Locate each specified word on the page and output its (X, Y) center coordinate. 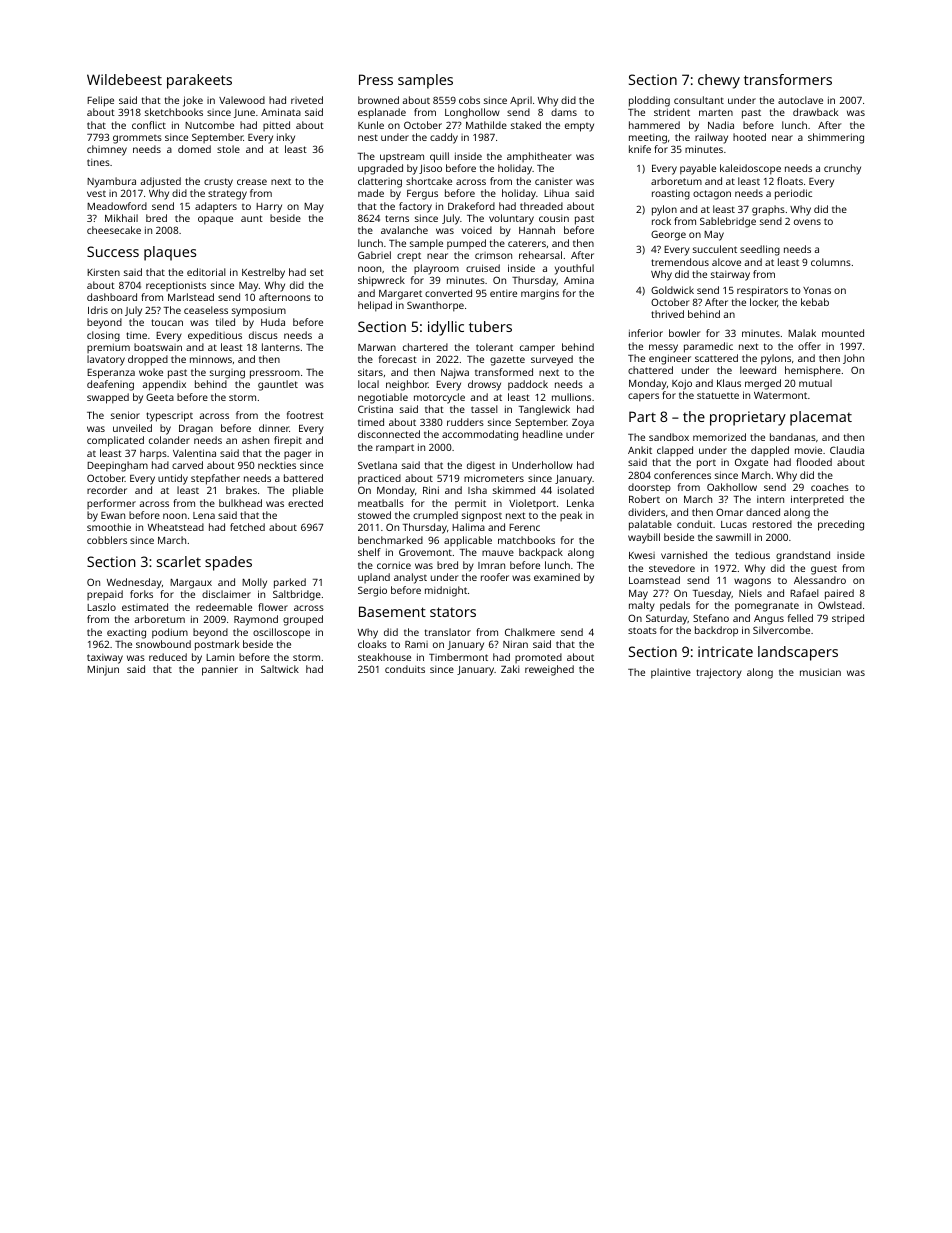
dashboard (112, 297)
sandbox (669, 437)
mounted (843, 333)
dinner (274, 428)
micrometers (494, 478)
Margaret (400, 295)
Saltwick (280, 669)
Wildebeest (124, 79)
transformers (788, 79)
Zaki (510, 669)
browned (378, 100)
